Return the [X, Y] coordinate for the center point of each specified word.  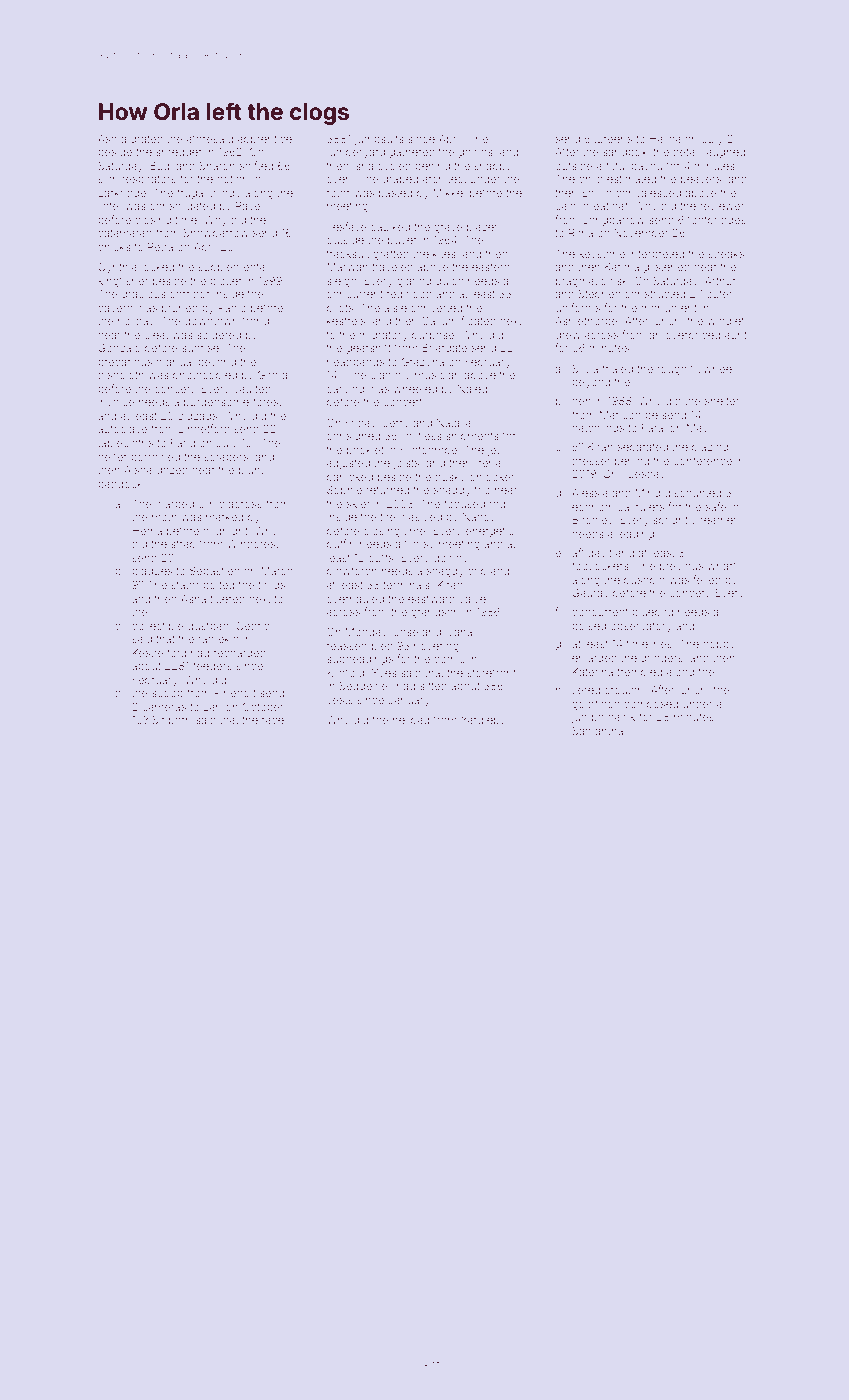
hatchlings [598, 429]
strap [183, 545]
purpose [433, 336]
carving [345, 391]
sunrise [200, 348]
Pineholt [235, 692]
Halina [665, 139]
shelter [722, 401]
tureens [613, 139]
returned [388, 490]
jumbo [588, 718]
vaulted [252, 389]
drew [568, 335]
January [409, 701]
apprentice [265, 140]
